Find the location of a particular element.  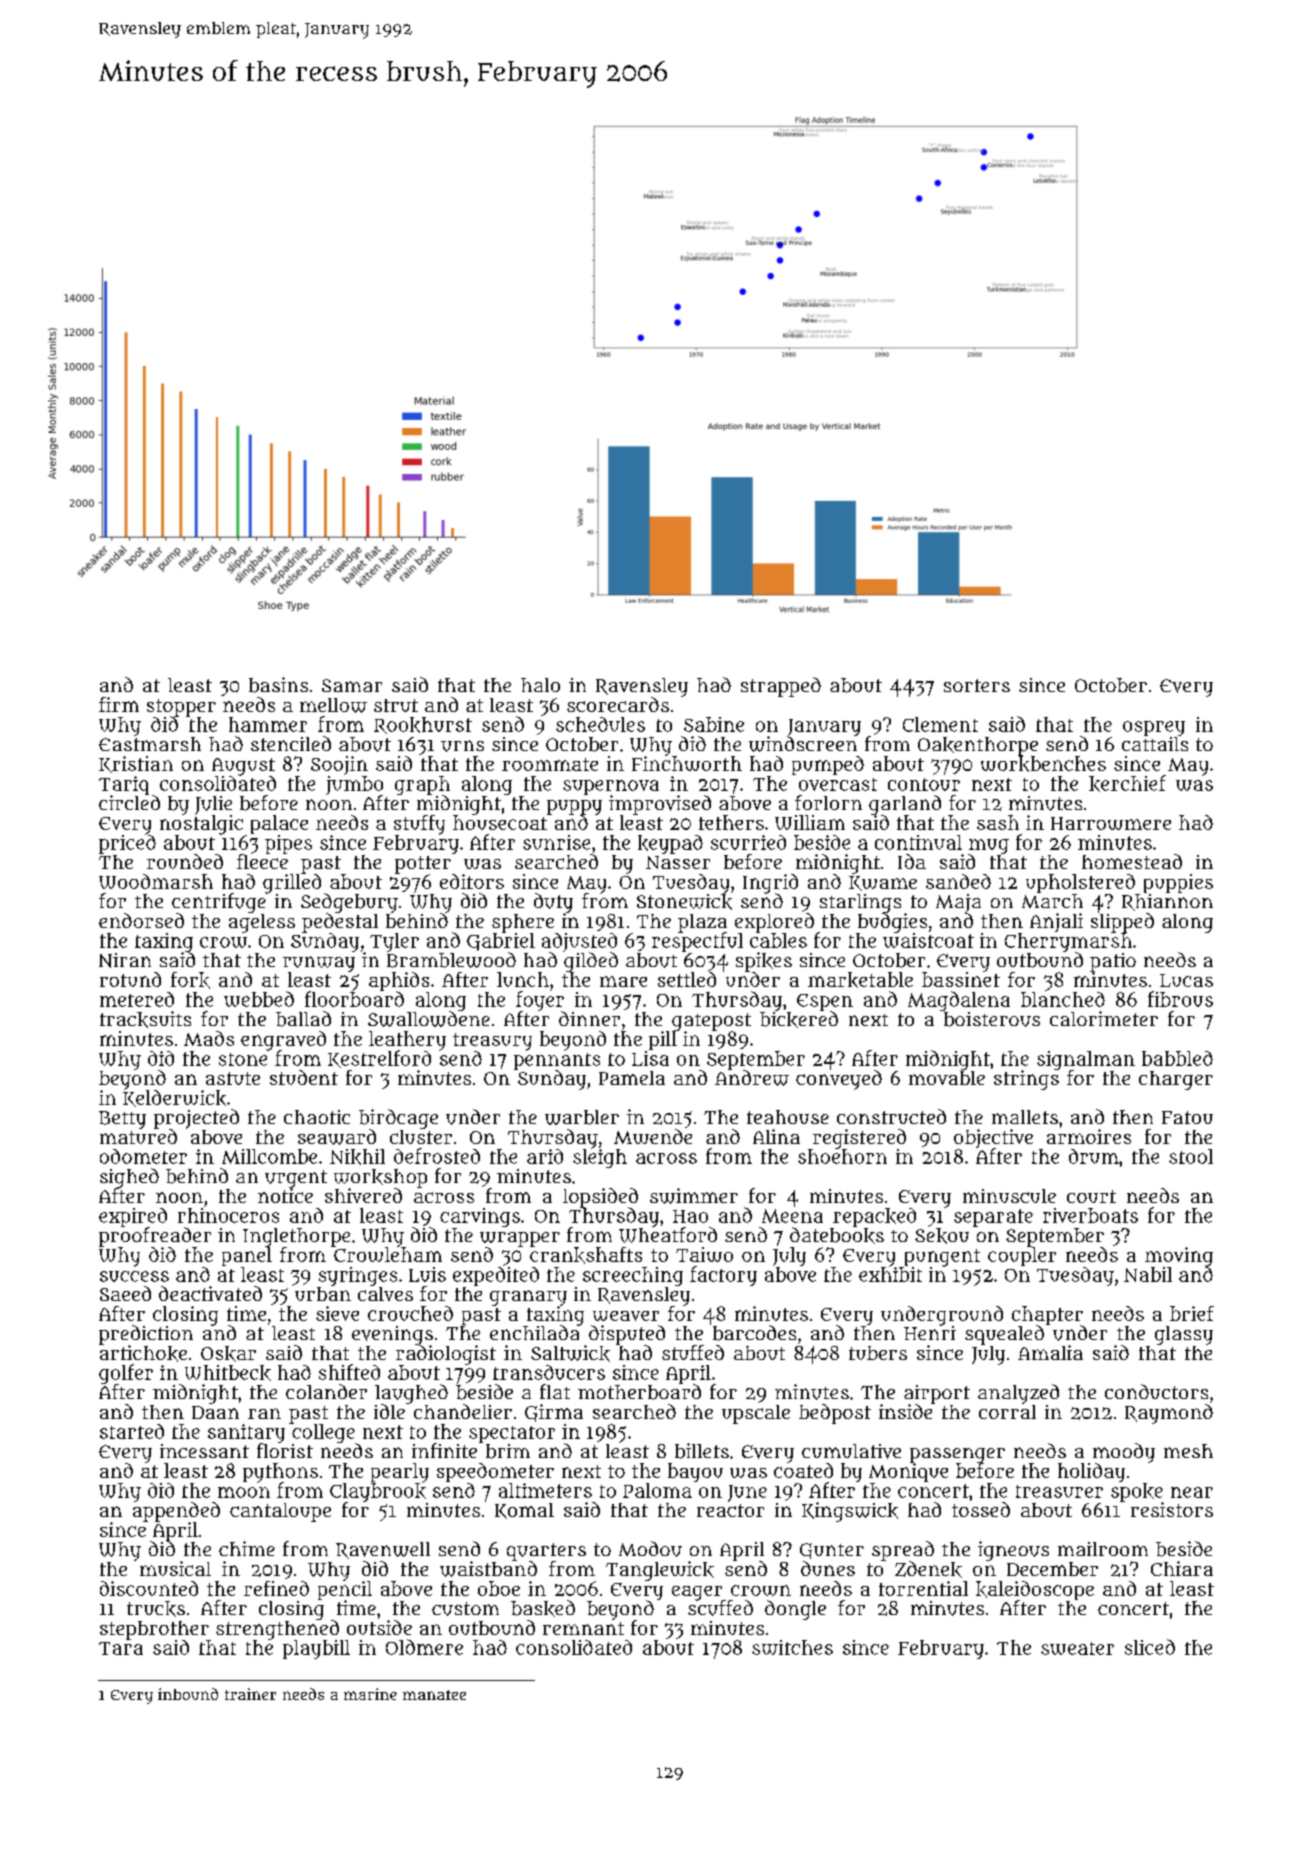

carvings is located at coordinates (480, 1217).
